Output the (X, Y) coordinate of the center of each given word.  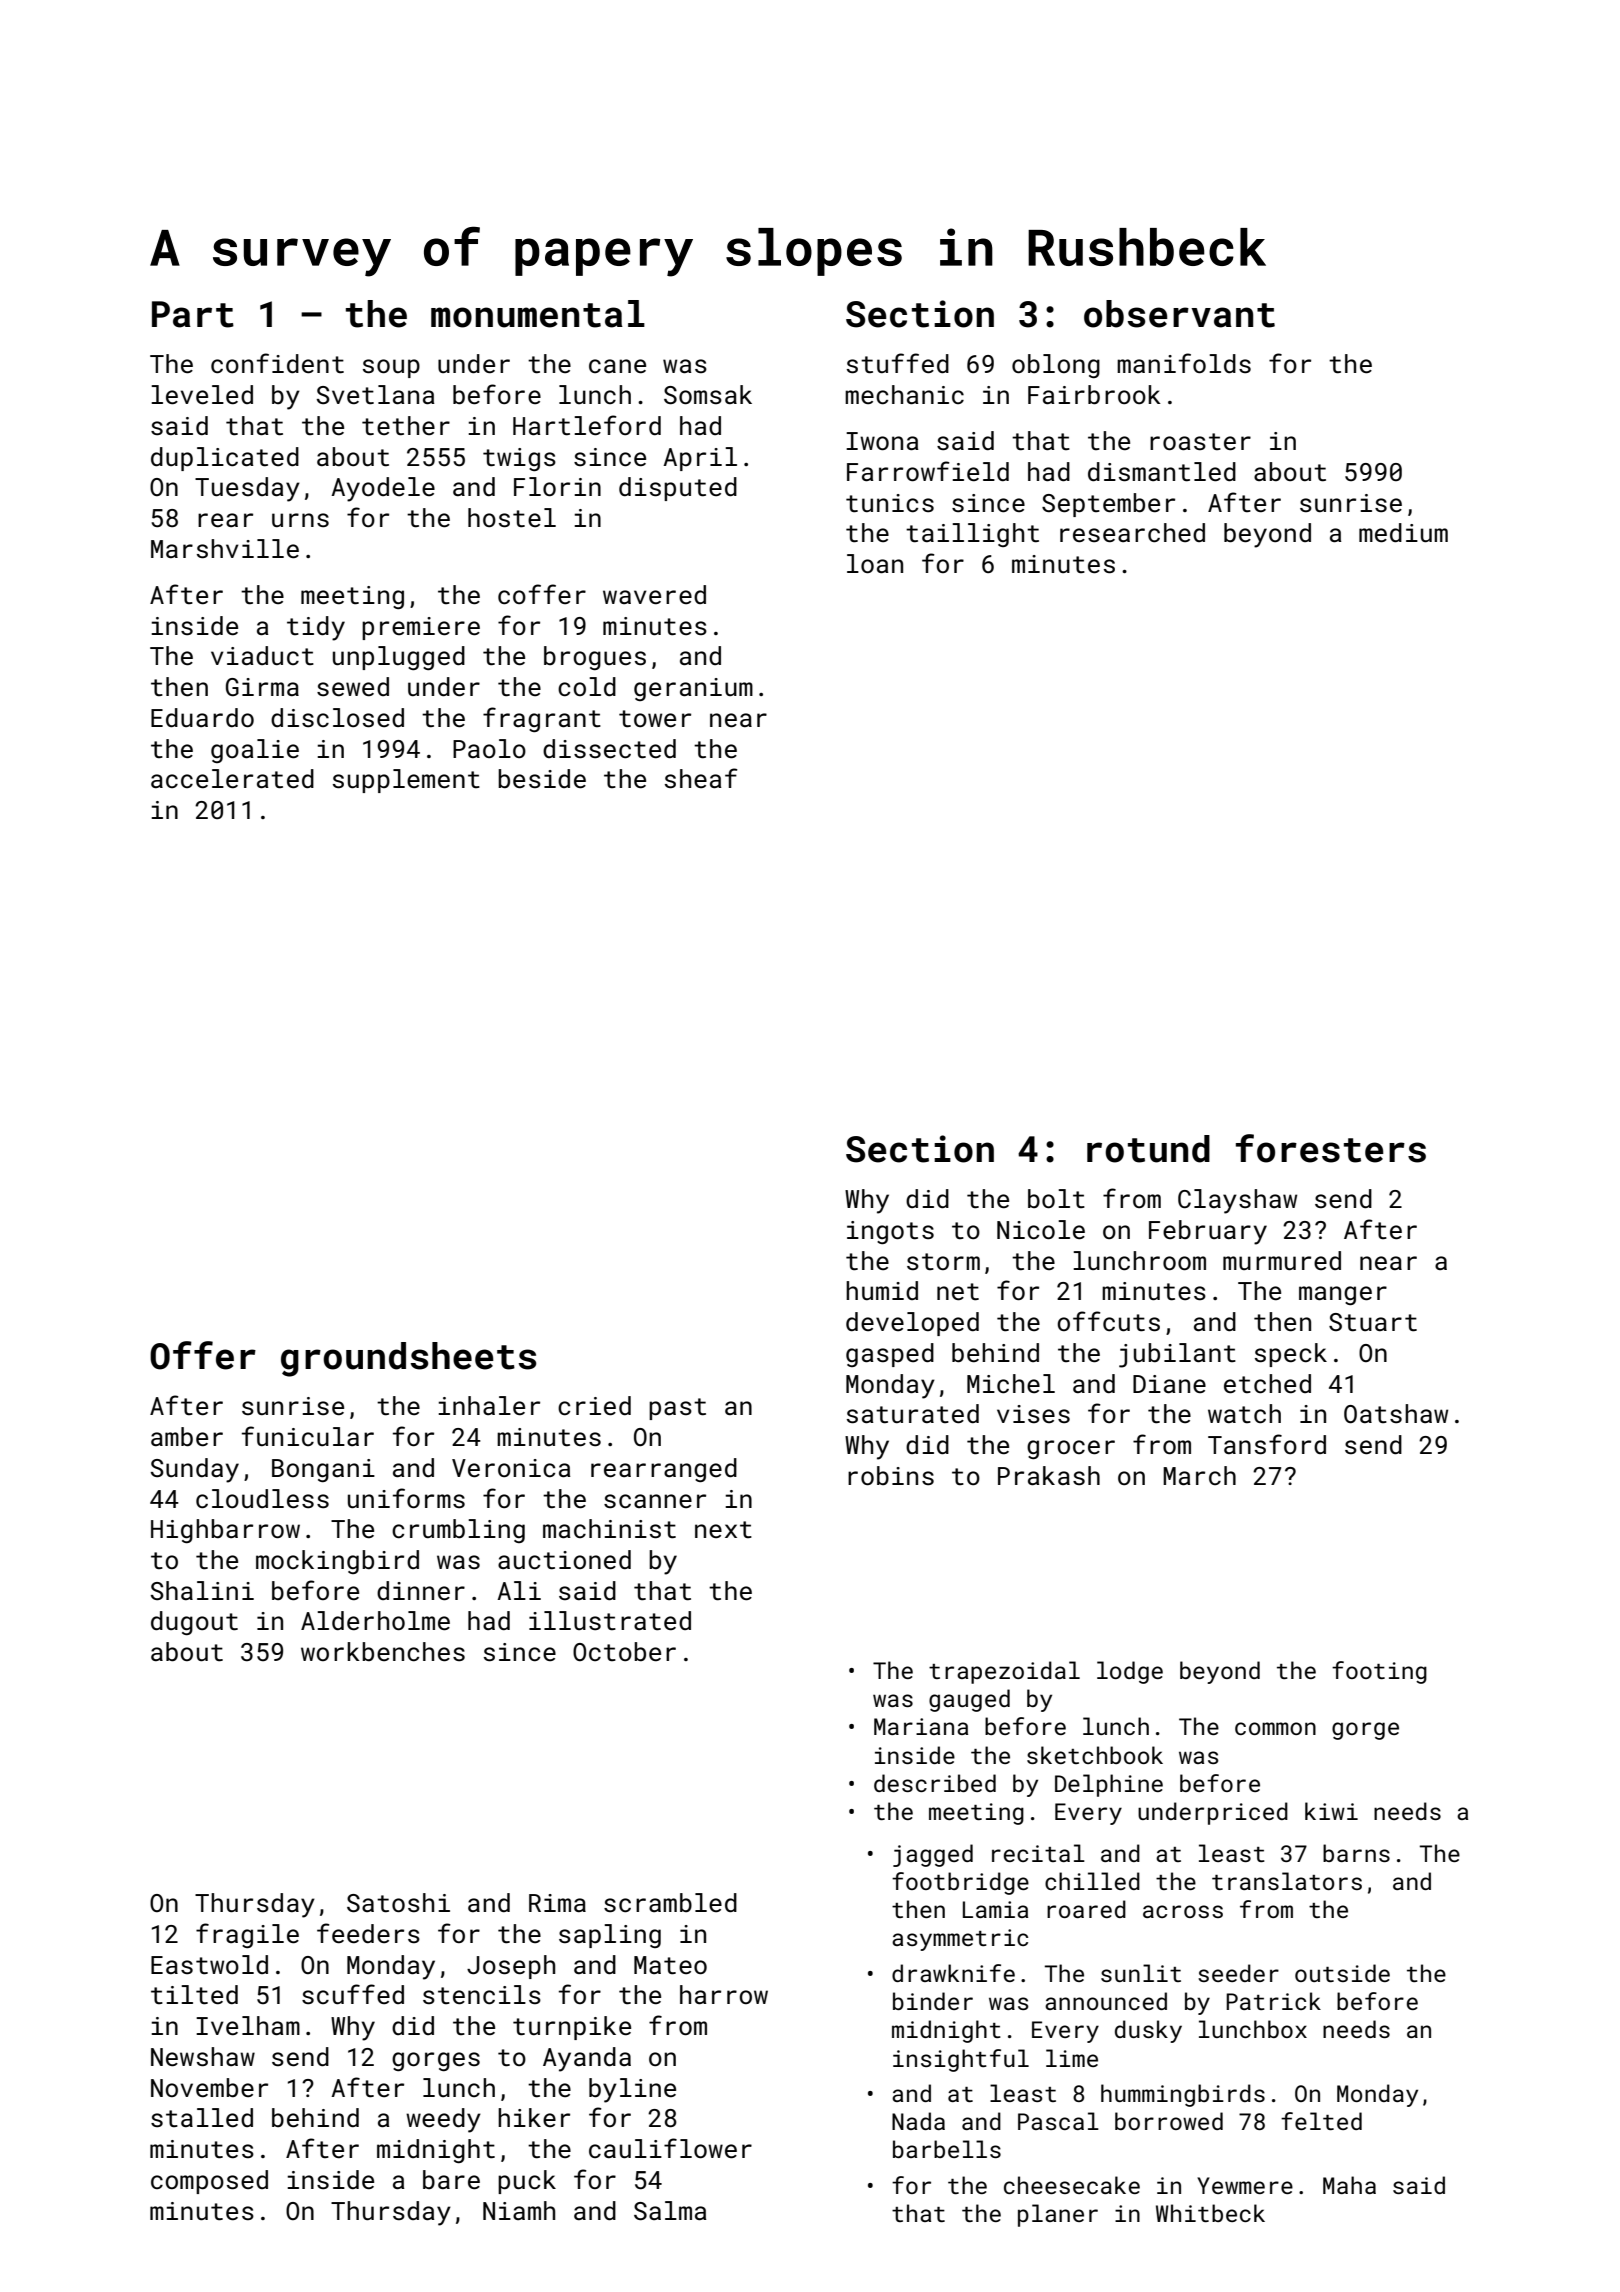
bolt (1056, 1198)
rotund (1148, 1149)
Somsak (708, 395)
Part (193, 314)
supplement (406, 781)
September (1108, 505)
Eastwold (209, 1965)
